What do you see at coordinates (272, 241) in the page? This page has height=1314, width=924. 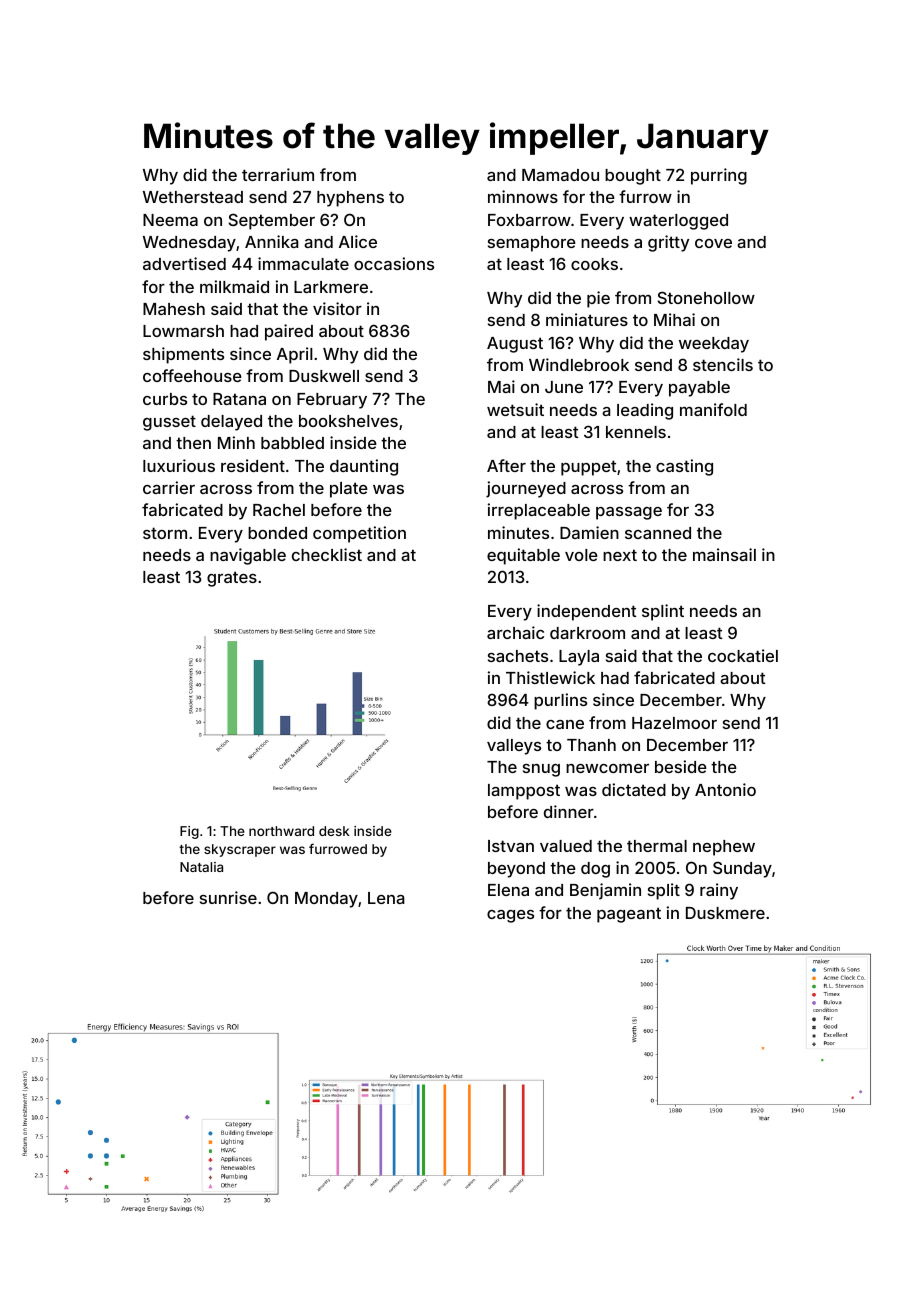 I see `Annika` at bounding box center [272, 241].
